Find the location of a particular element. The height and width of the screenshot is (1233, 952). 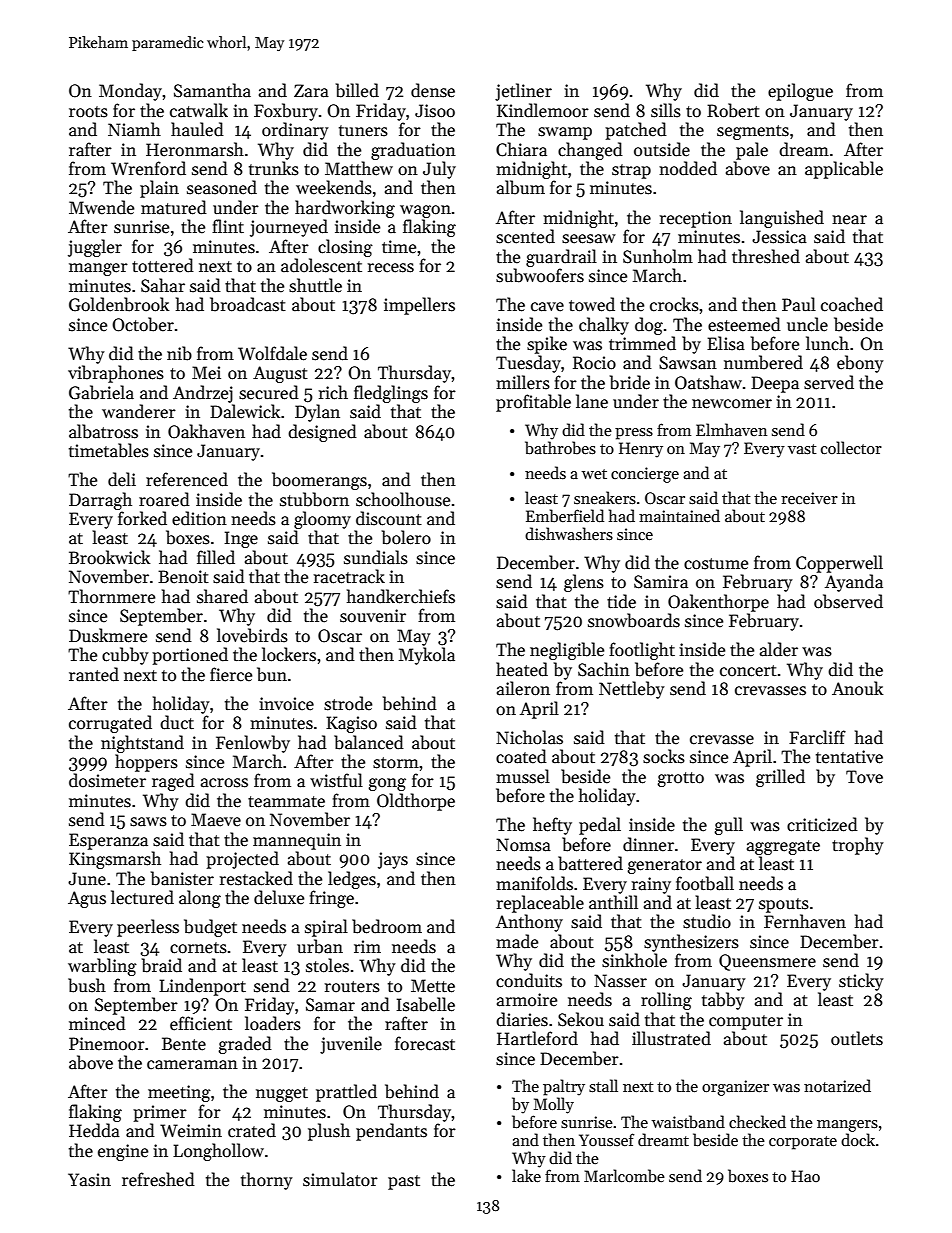

braid is located at coordinates (162, 965).
